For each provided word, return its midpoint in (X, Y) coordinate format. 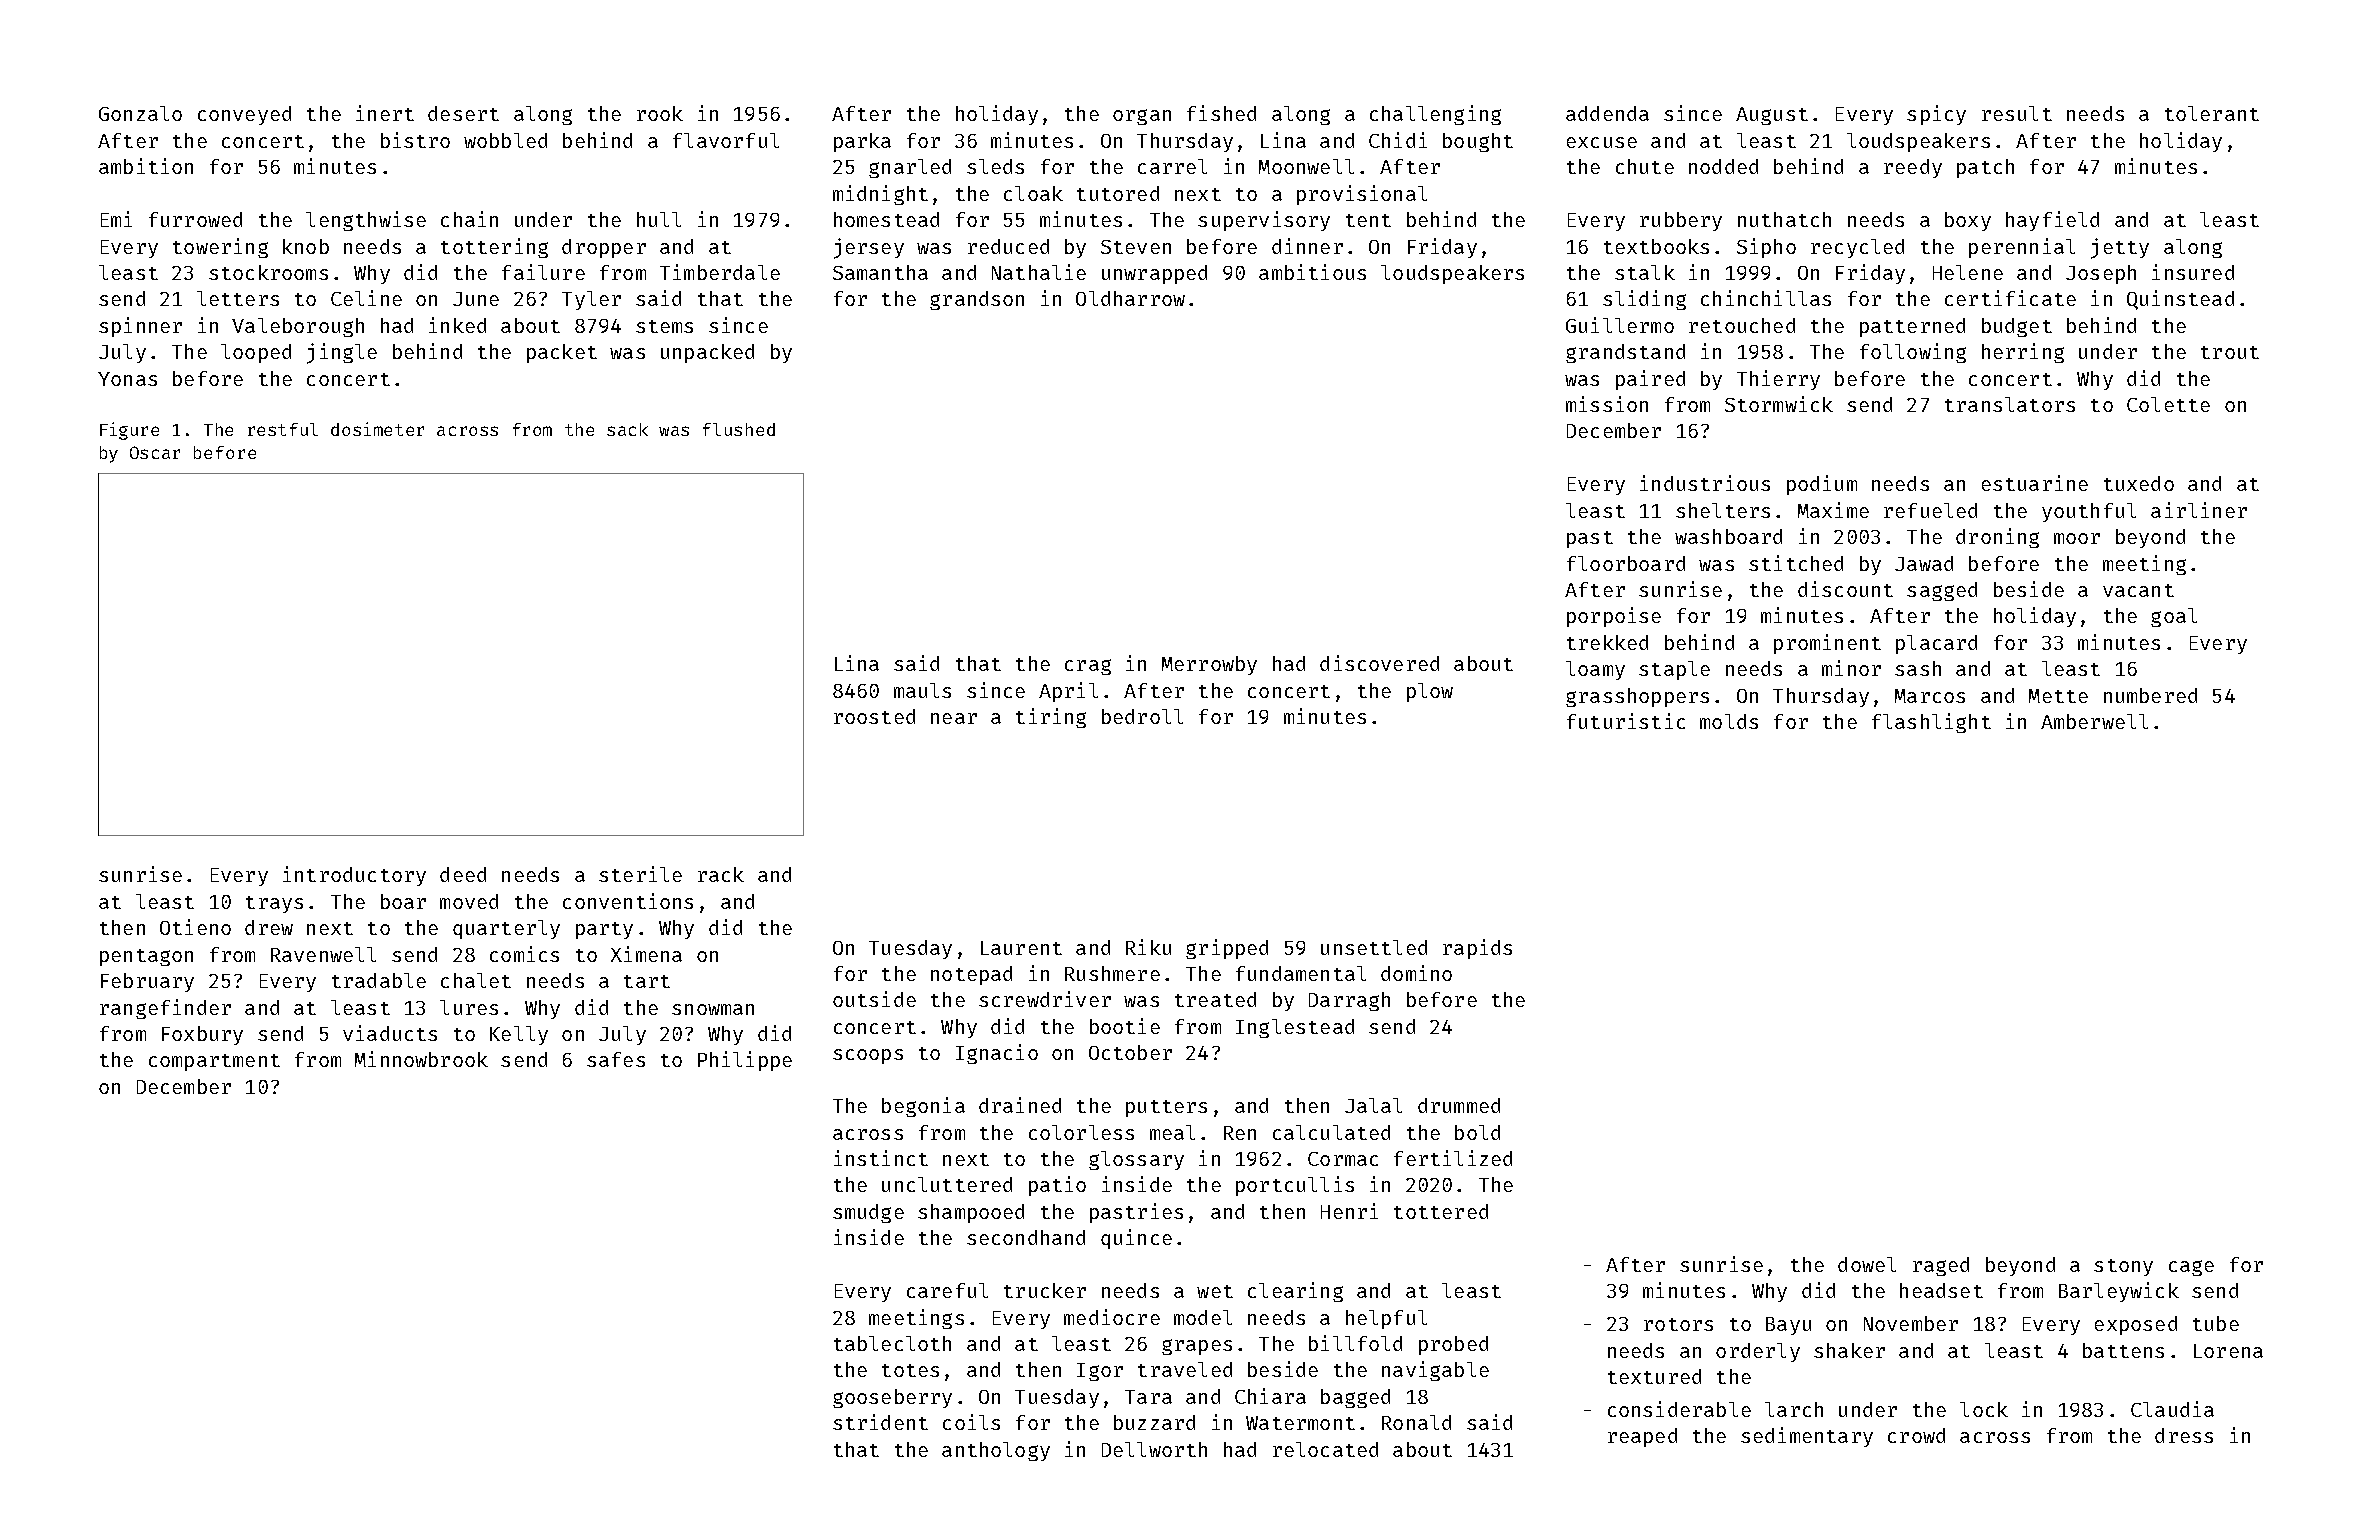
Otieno (195, 927)
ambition (146, 166)
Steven (1136, 247)
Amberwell (2094, 721)
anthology (996, 1451)
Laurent (1021, 948)
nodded (1723, 166)
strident (880, 1422)
